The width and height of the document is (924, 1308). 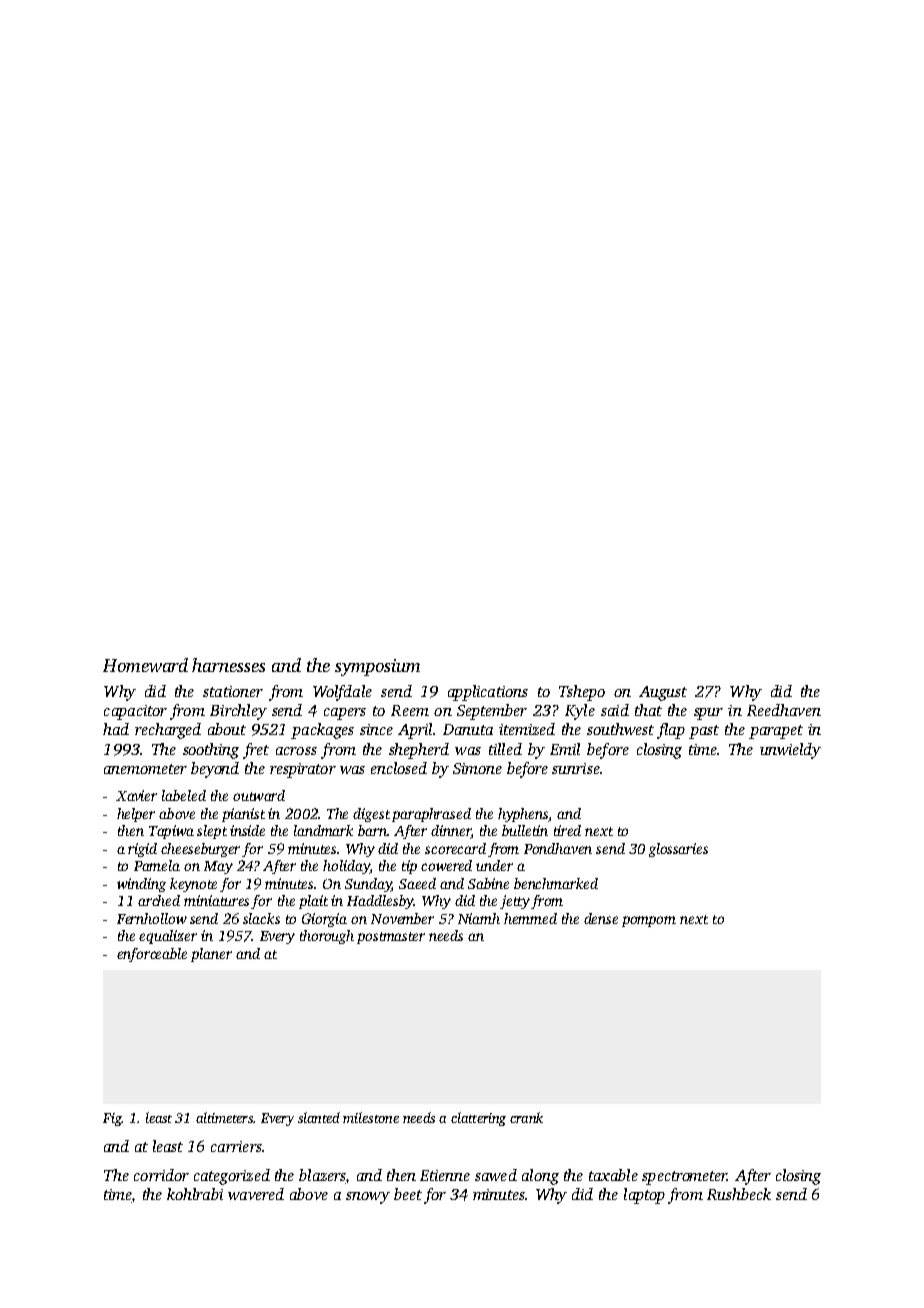 What do you see at coordinates (663, 693) in the document?
I see `August` at bounding box center [663, 693].
